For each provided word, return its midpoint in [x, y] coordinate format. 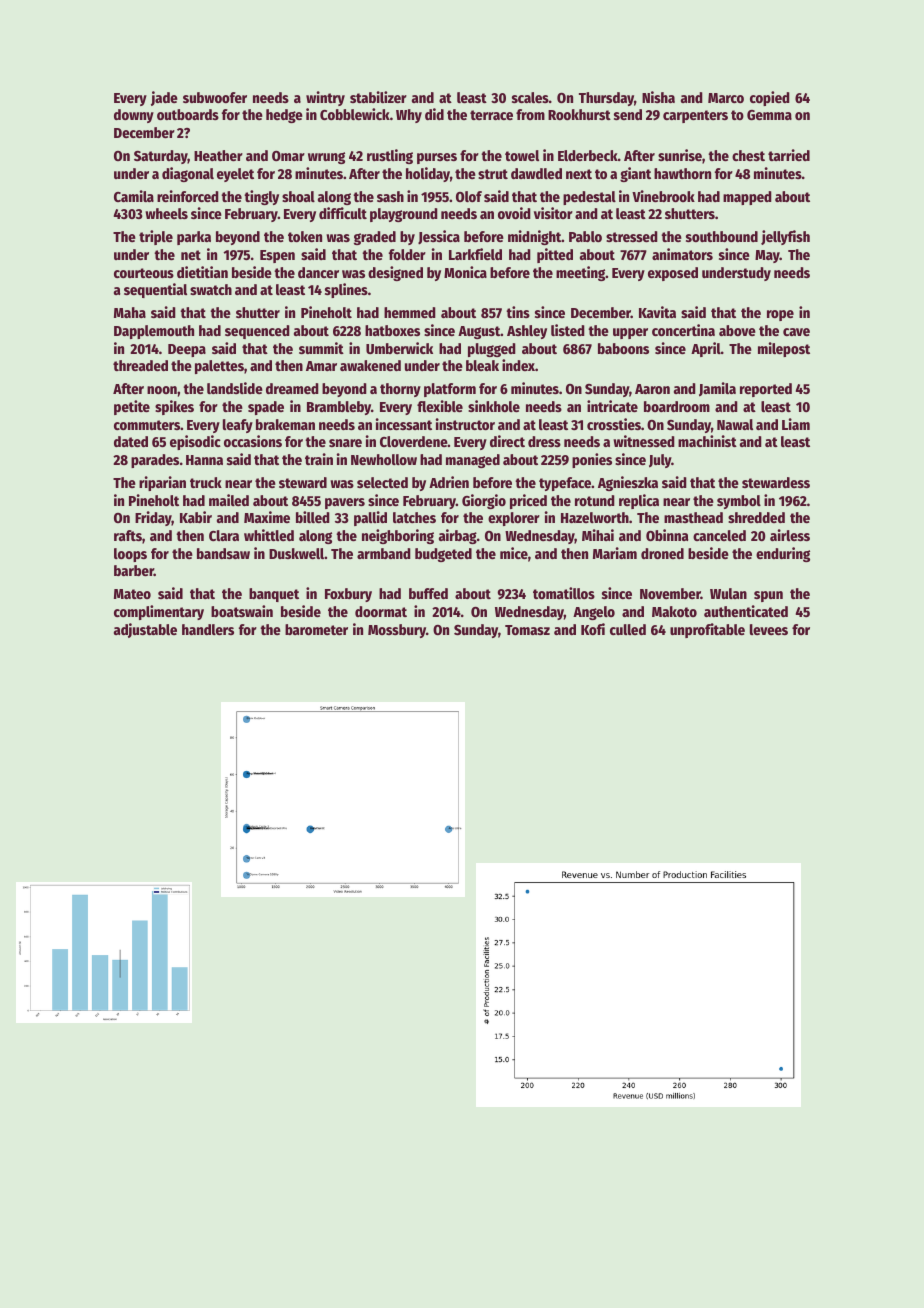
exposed [673, 274]
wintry [325, 98]
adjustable [145, 630]
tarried [789, 155]
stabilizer [378, 97]
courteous [144, 273]
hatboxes [392, 330]
